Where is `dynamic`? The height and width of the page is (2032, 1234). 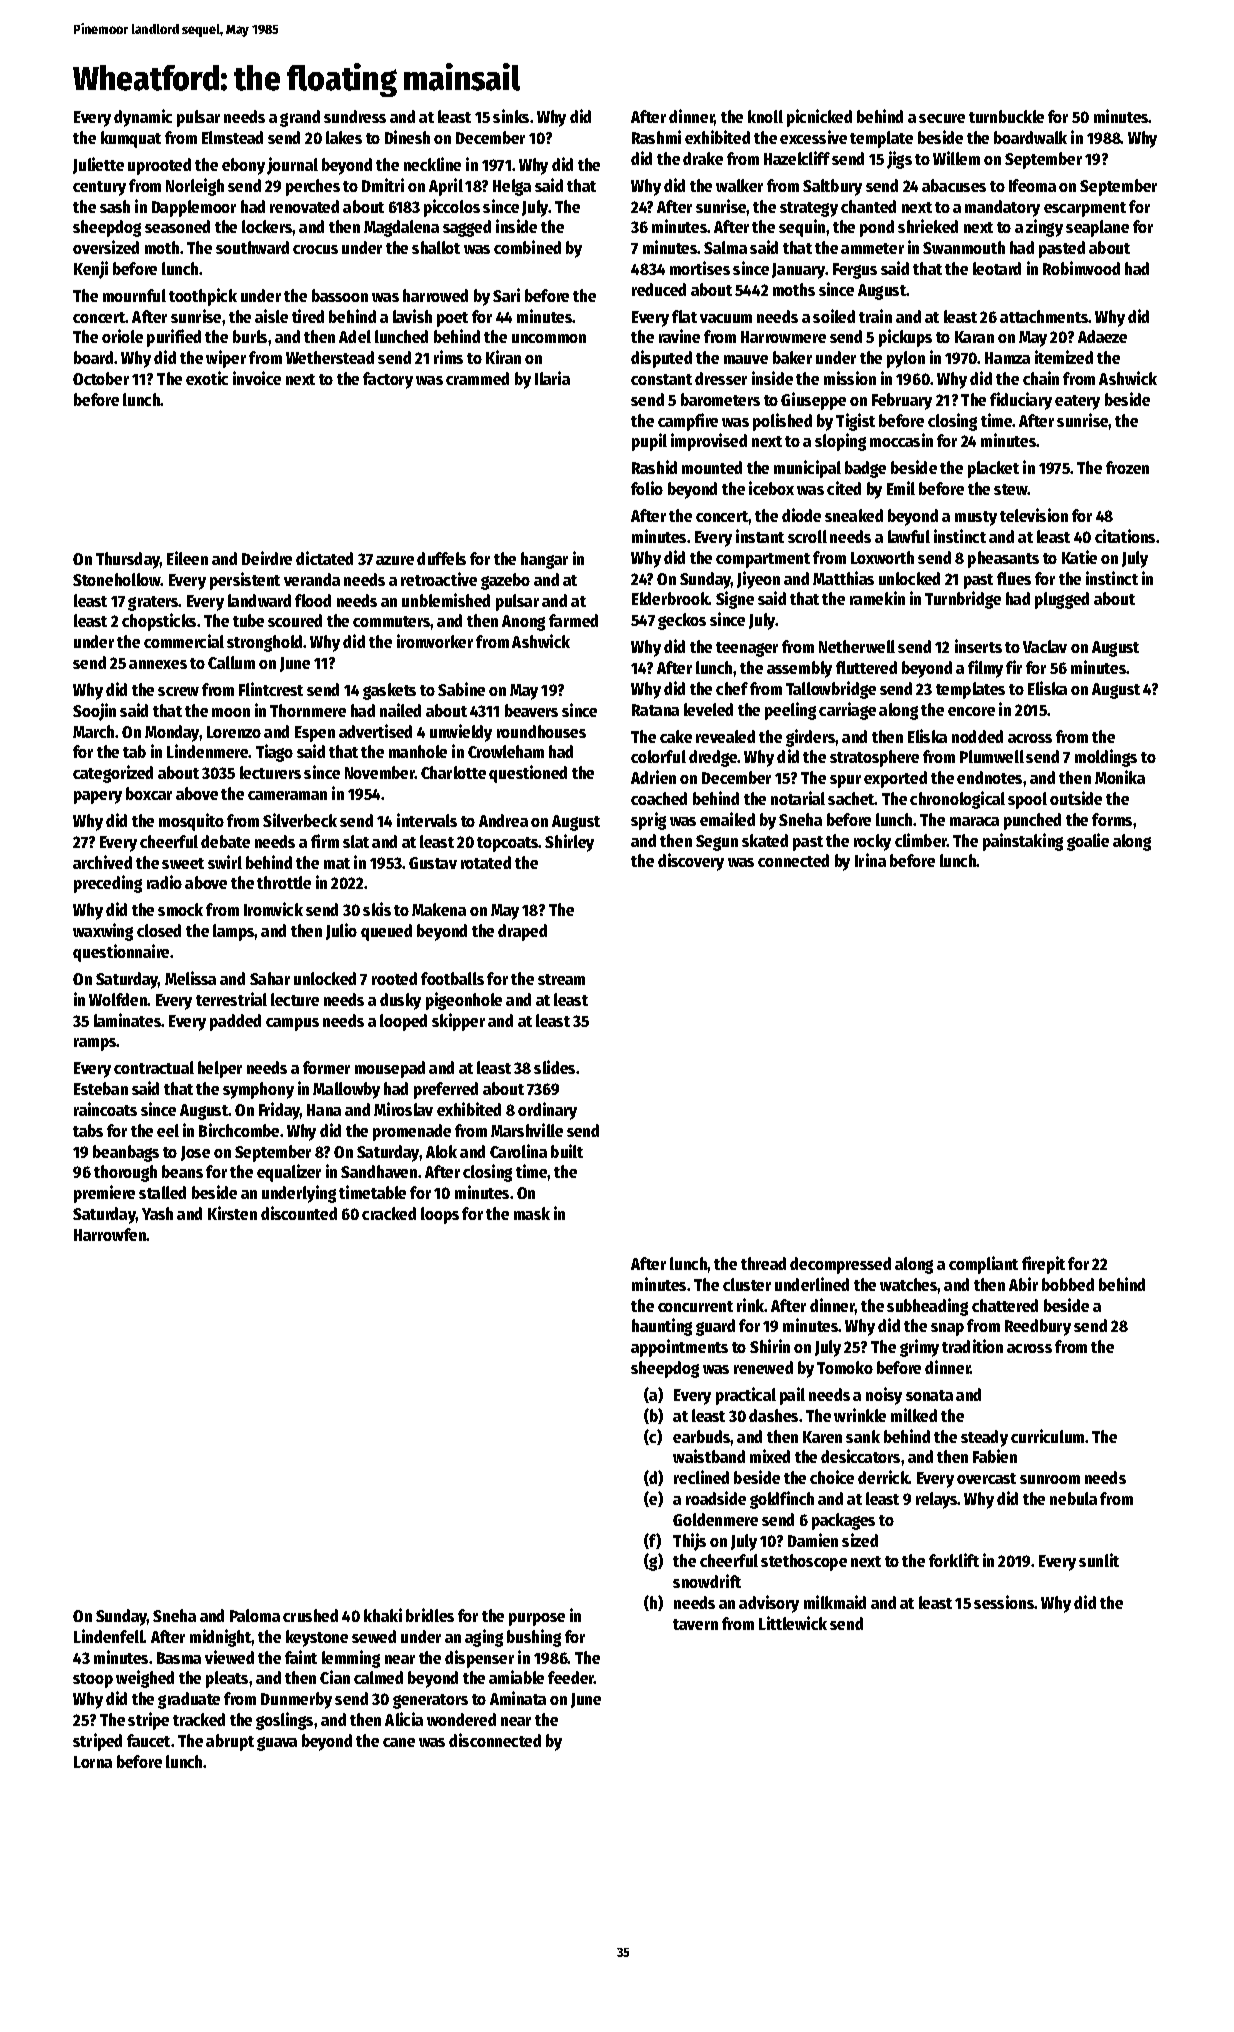
dynamic is located at coordinates (143, 118).
